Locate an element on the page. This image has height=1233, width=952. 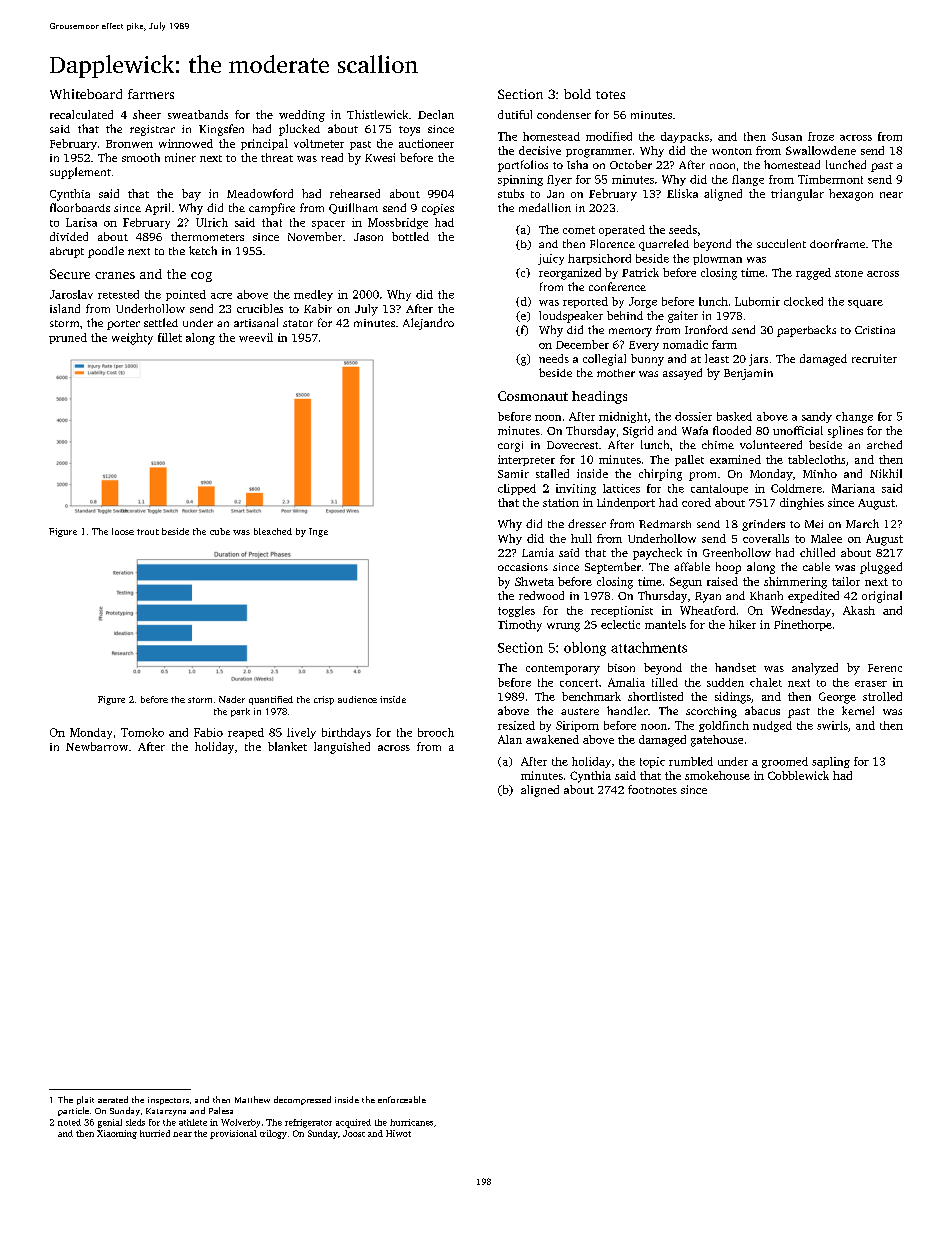
trilogy is located at coordinates (273, 1134).
